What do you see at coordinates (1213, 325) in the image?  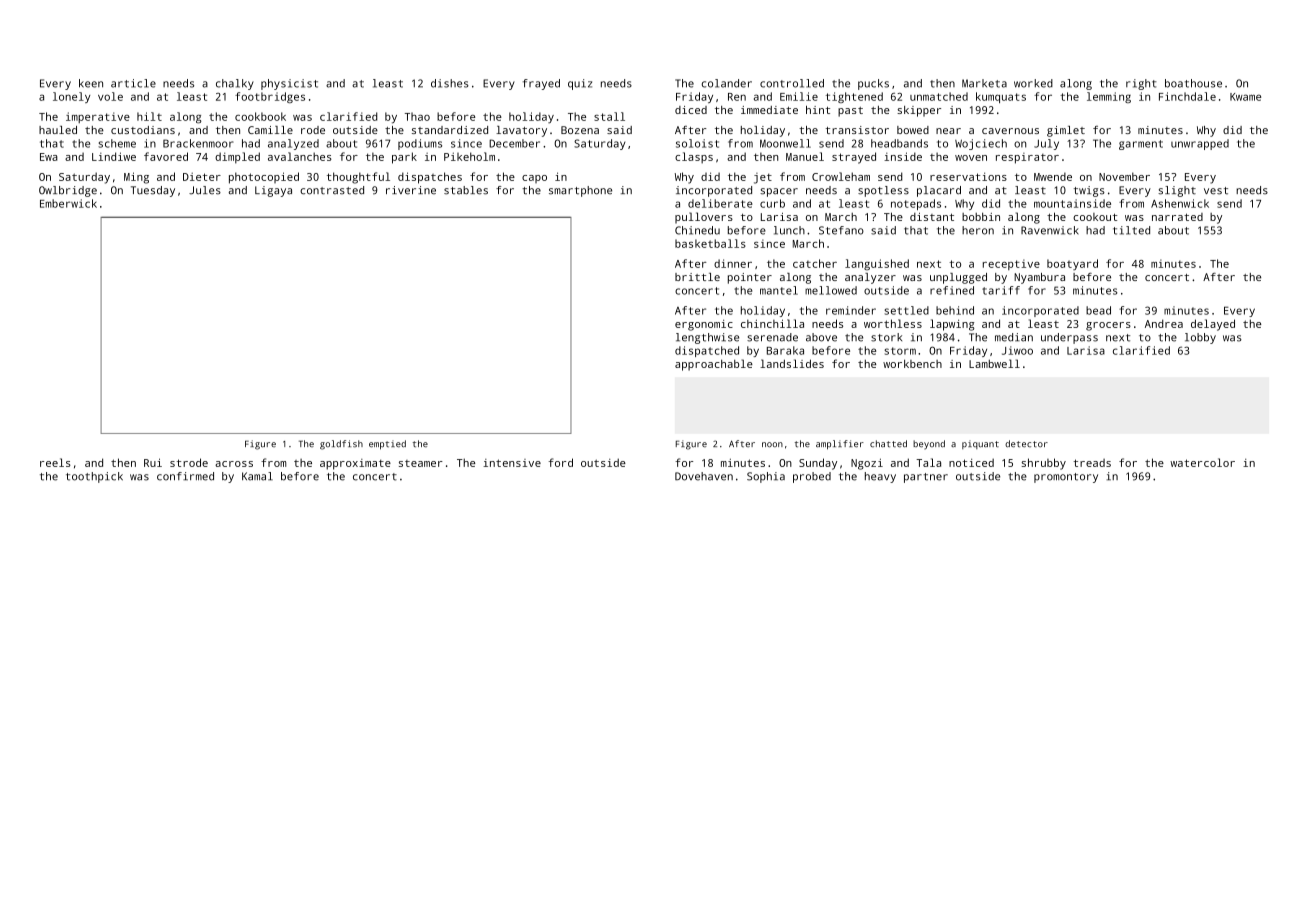 I see `delayed` at bounding box center [1213, 325].
